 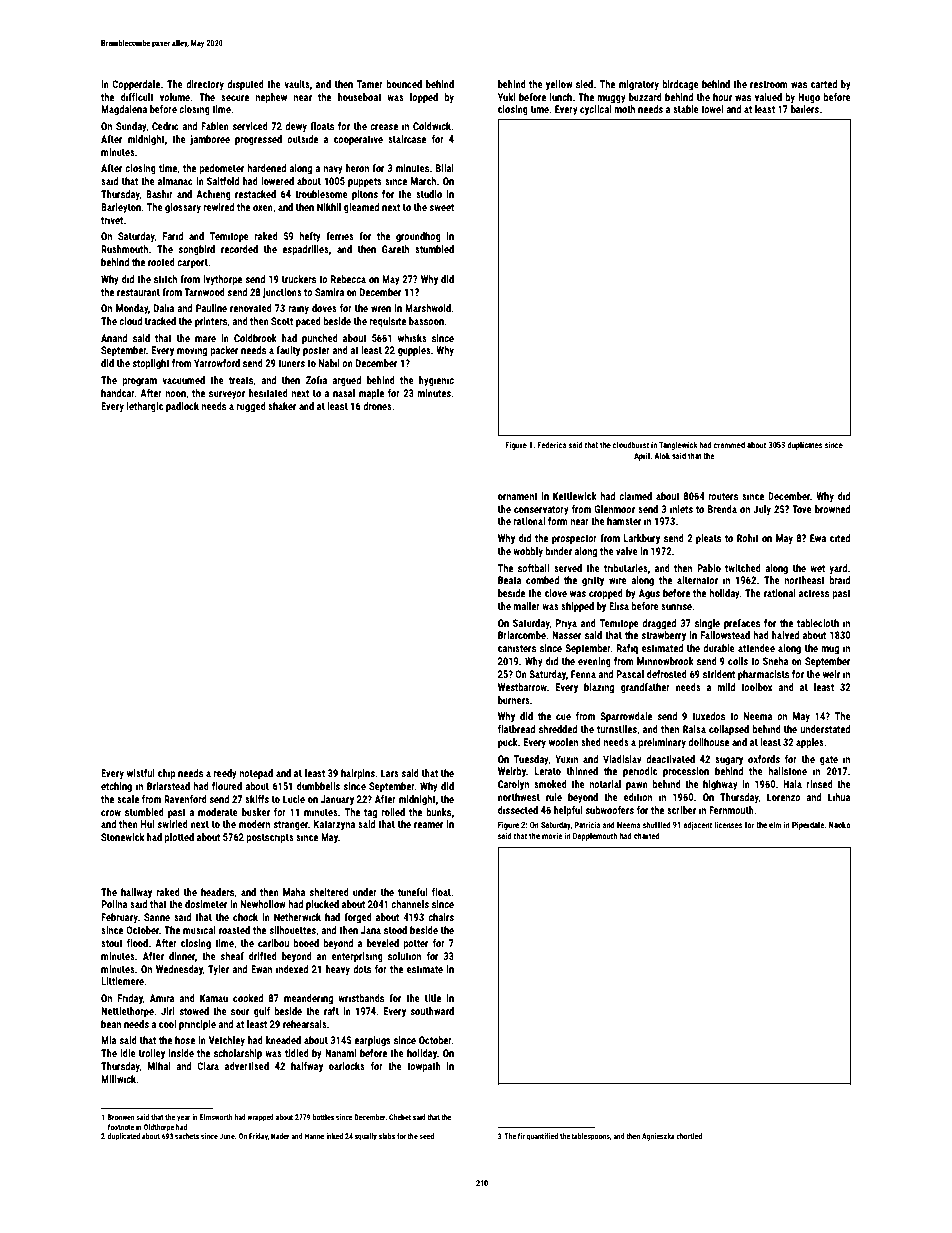 I want to click on Westbarrow, so click(x=522, y=687).
